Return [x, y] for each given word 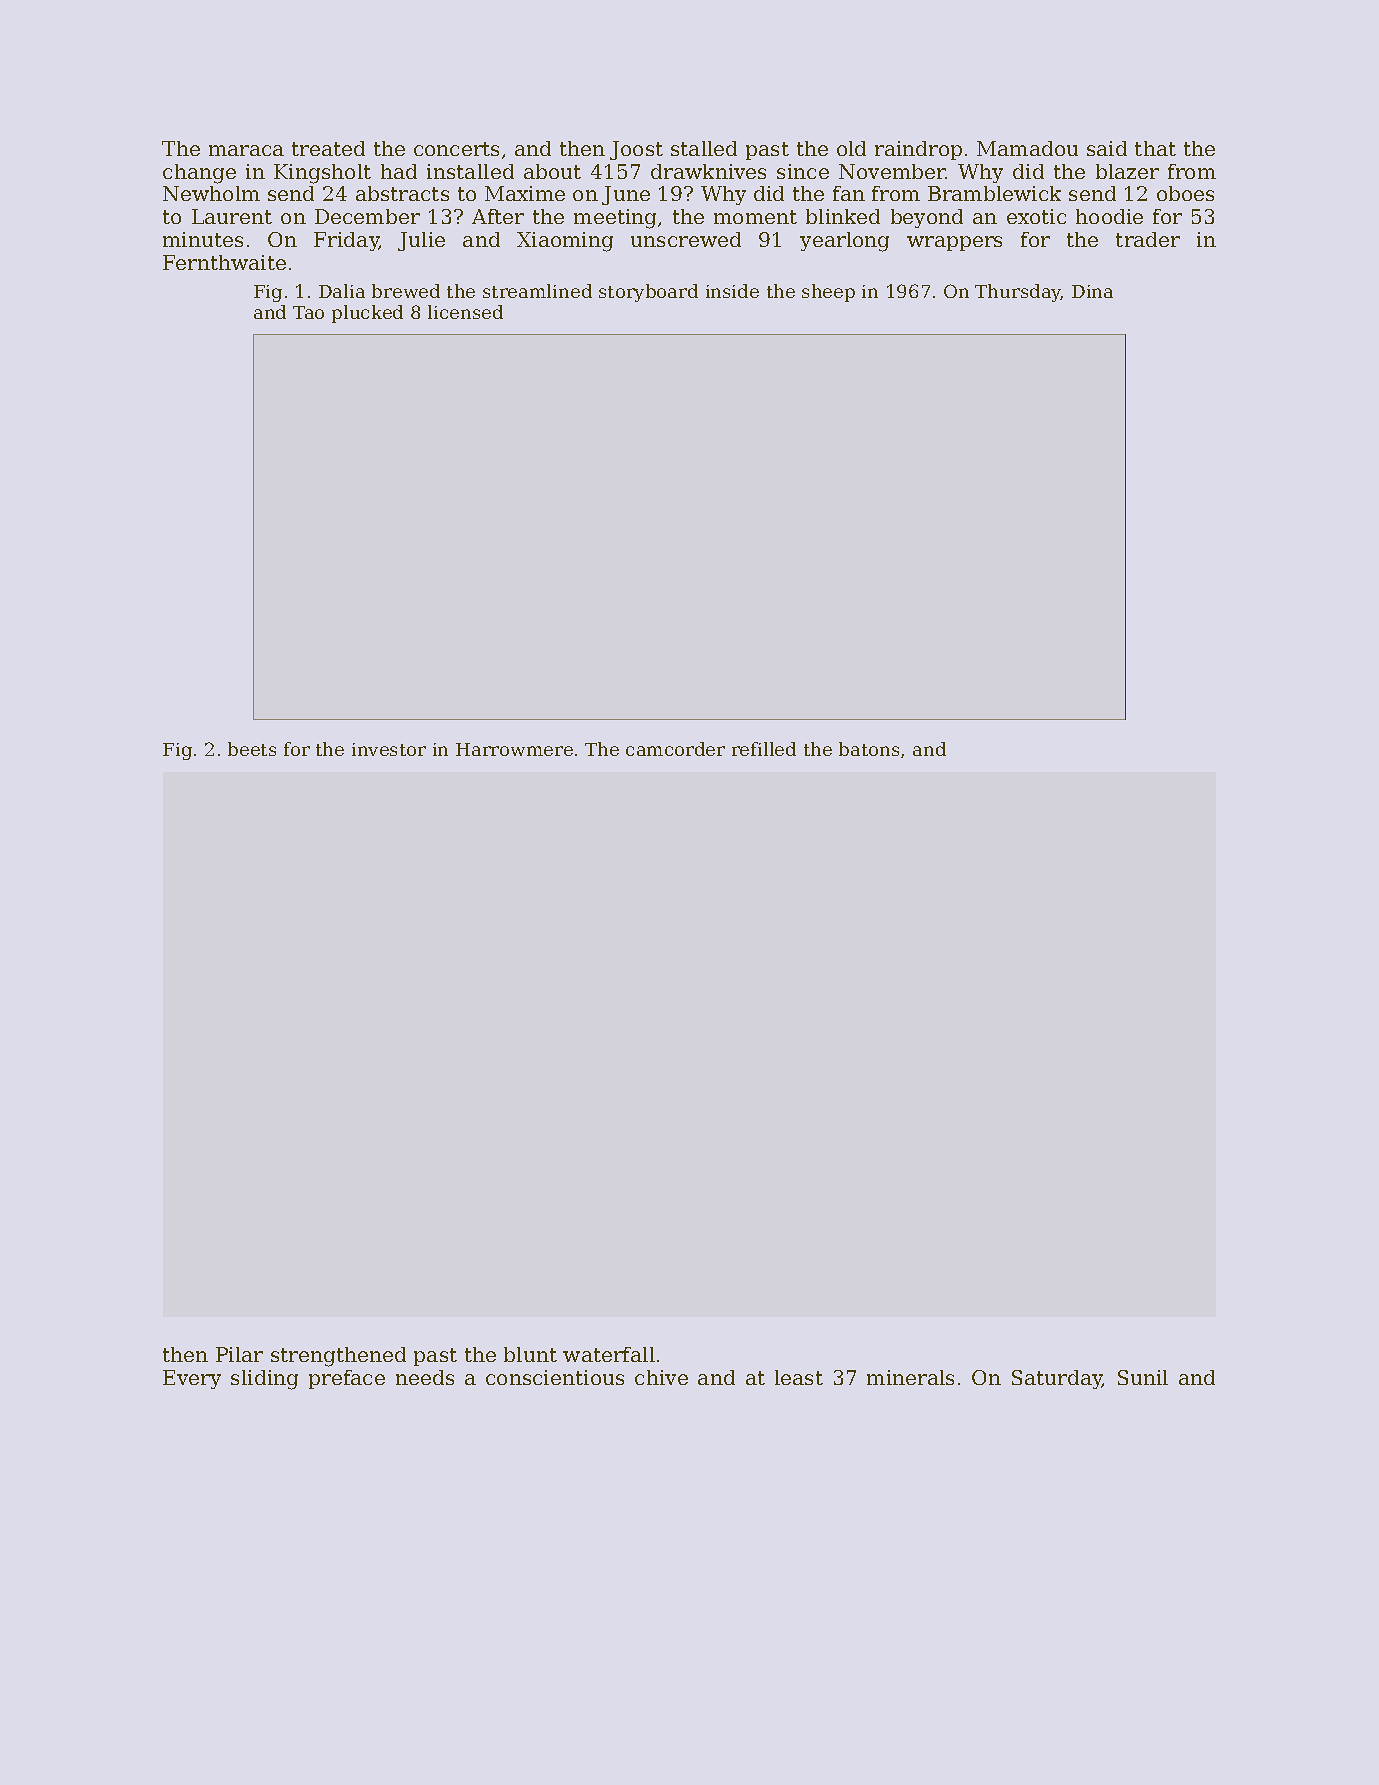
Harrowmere [514, 749]
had [399, 171]
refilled [764, 749]
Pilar [239, 1354]
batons [869, 749]
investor [389, 749]
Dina [1092, 291]
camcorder [675, 749]
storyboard [648, 293]
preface [347, 1379]
